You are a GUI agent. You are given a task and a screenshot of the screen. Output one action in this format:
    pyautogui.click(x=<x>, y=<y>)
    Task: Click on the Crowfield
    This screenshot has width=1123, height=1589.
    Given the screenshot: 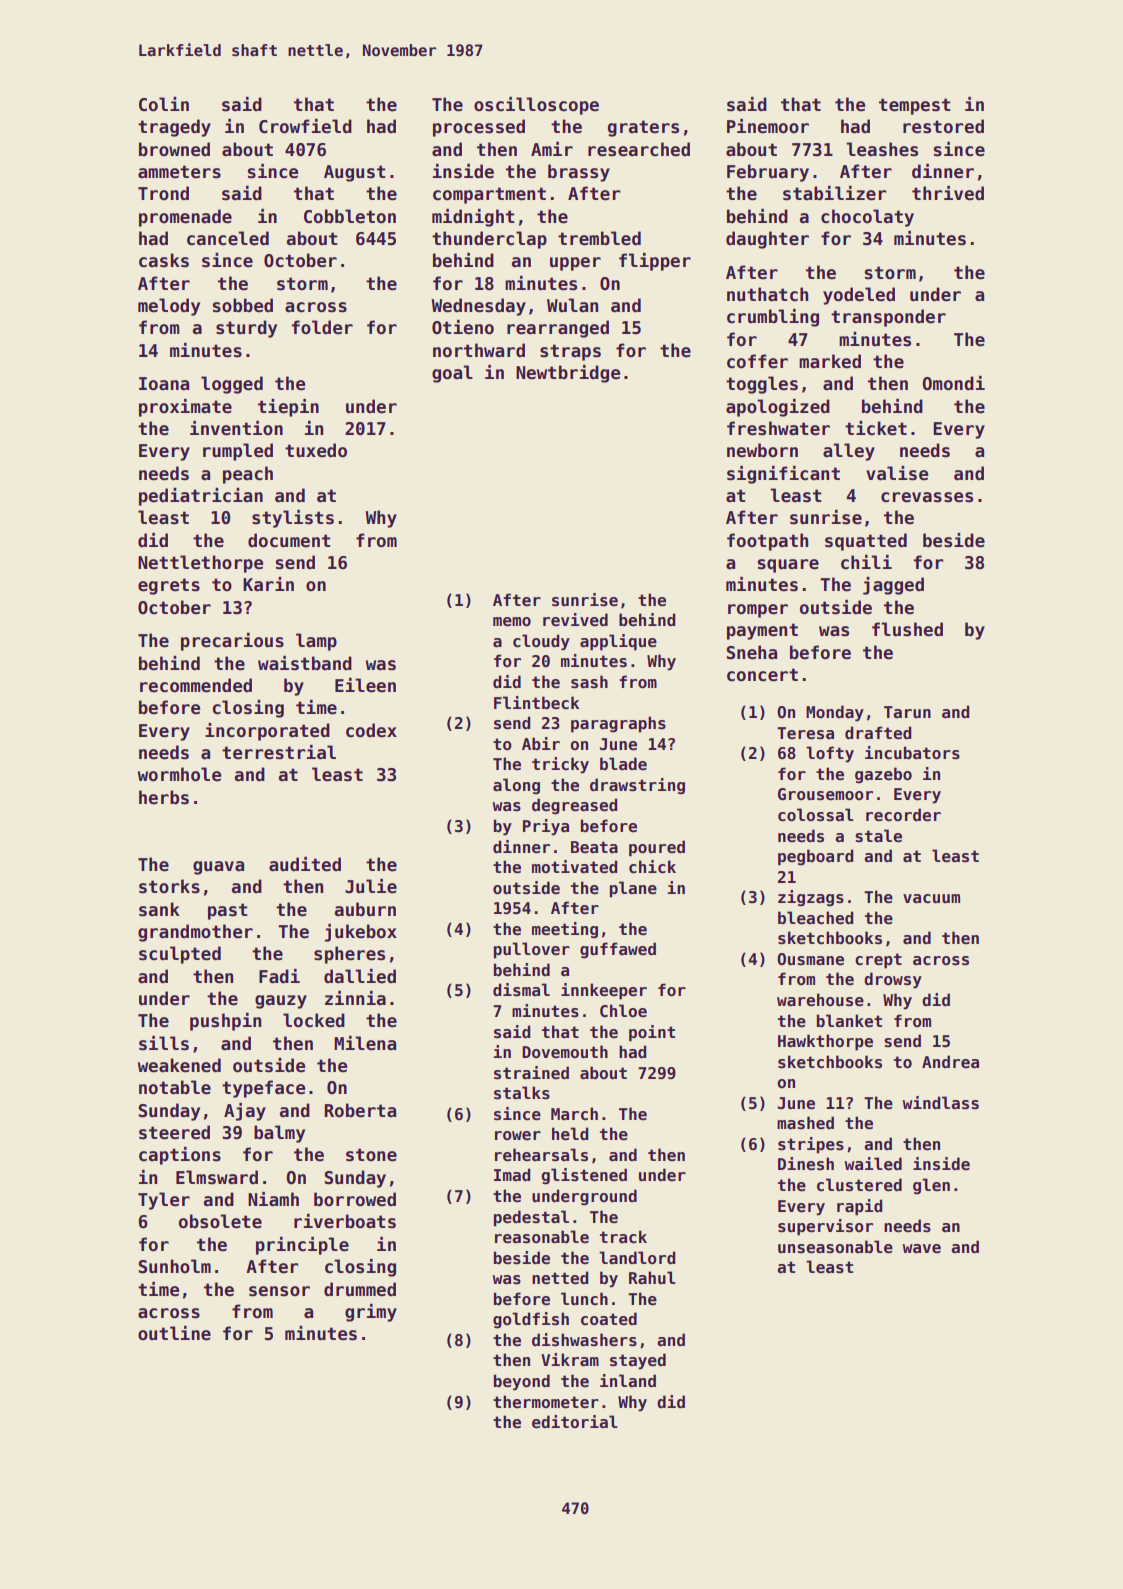 What is the action you would take?
    pyautogui.click(x=305, y=126)
